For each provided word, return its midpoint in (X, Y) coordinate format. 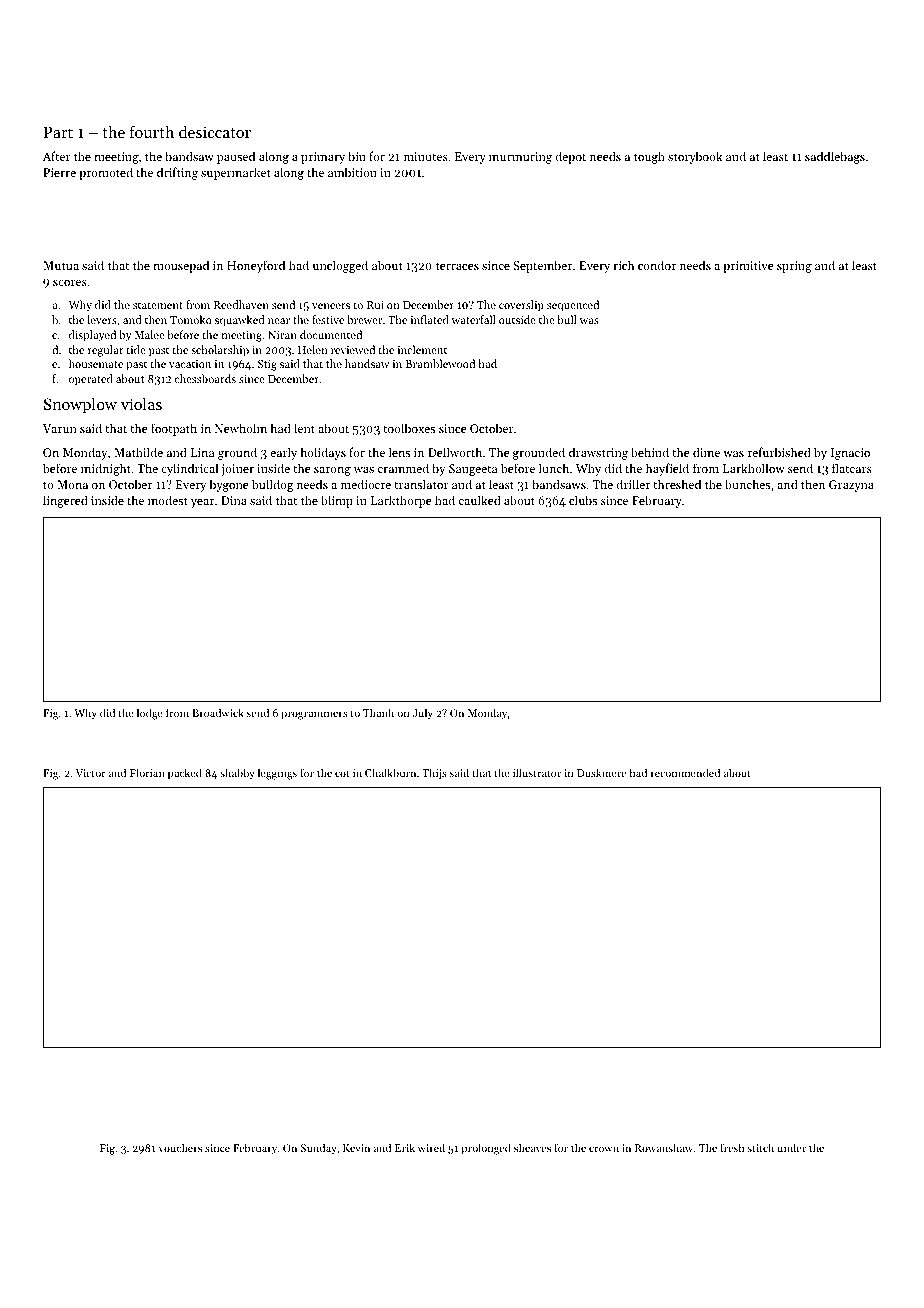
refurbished (779, 452)
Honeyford (256, 266)
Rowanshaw (664, 1147)
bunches (747, 484)
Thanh (378, 712)
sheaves (532, 1147)
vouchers (180, 1147)
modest (168, 500)
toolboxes (409, 428)
